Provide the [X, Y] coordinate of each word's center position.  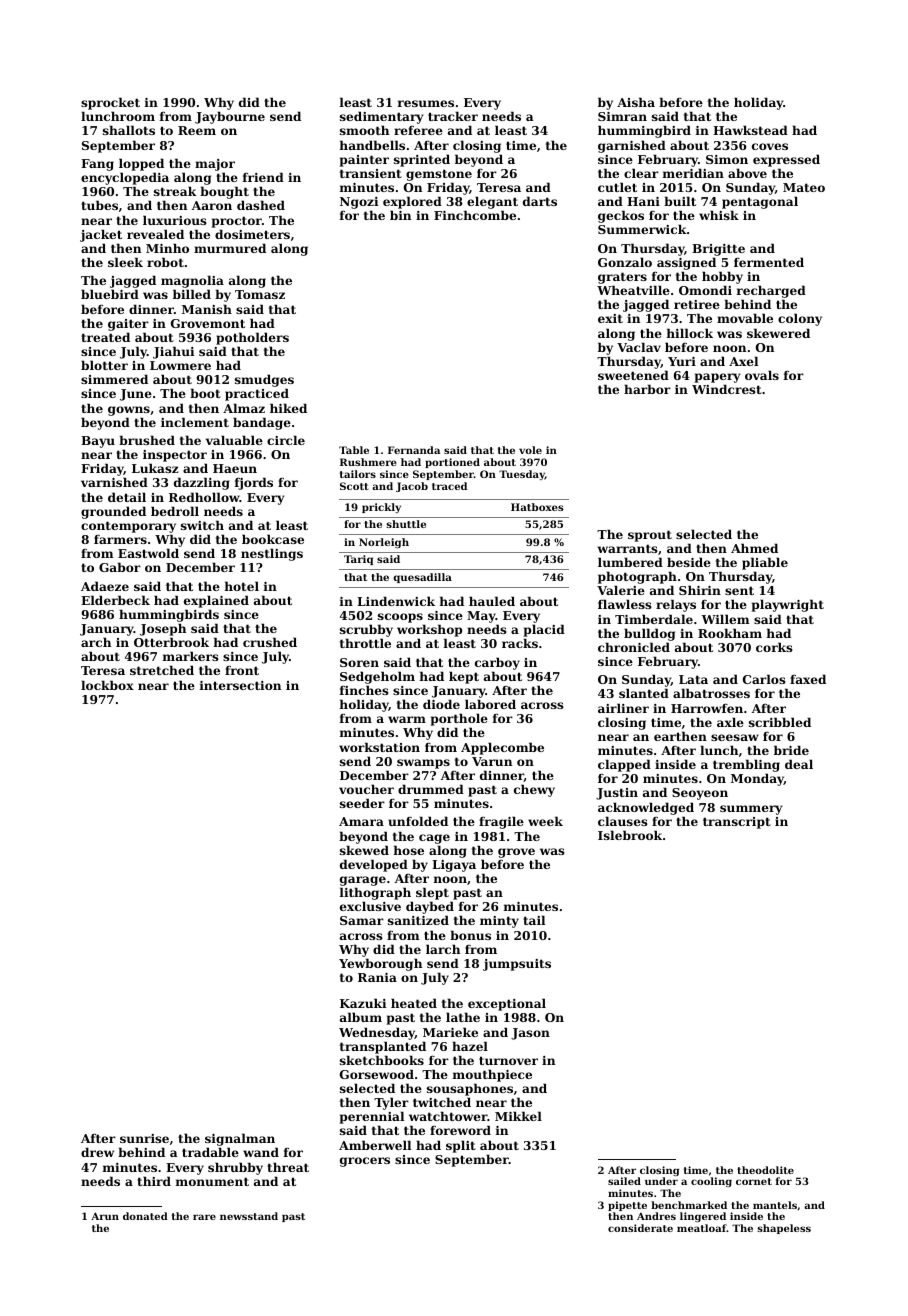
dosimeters [252, 234]
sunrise [144, 1138]
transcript [737, 823]
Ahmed [754, 548]
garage [363, 881]
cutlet [617, 187]
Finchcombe [475, 215]
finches [364, 690]
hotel [242, 586]
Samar [362, 920]
